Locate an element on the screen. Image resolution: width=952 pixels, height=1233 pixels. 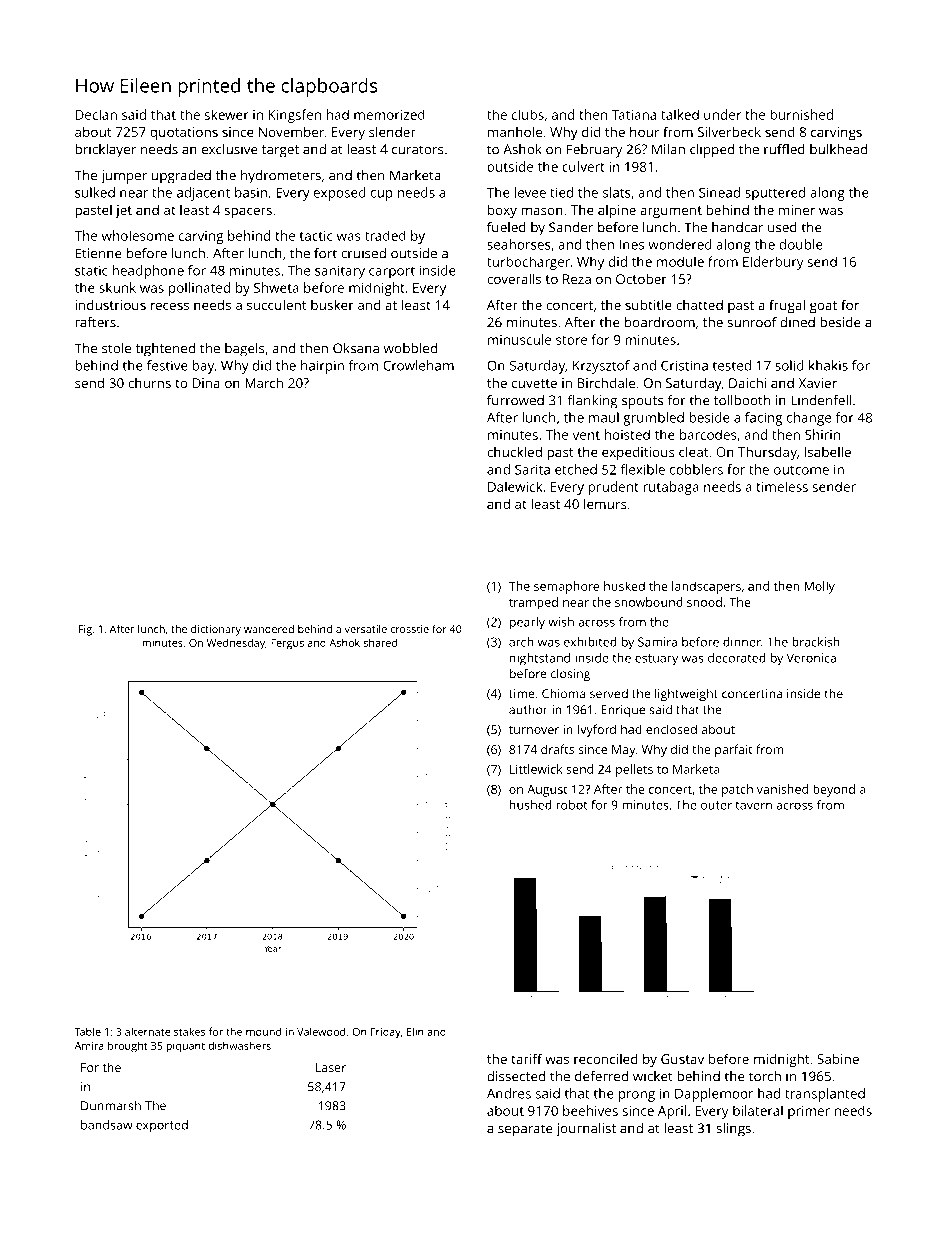
Valewood is located at coordinates (321, 1031).
